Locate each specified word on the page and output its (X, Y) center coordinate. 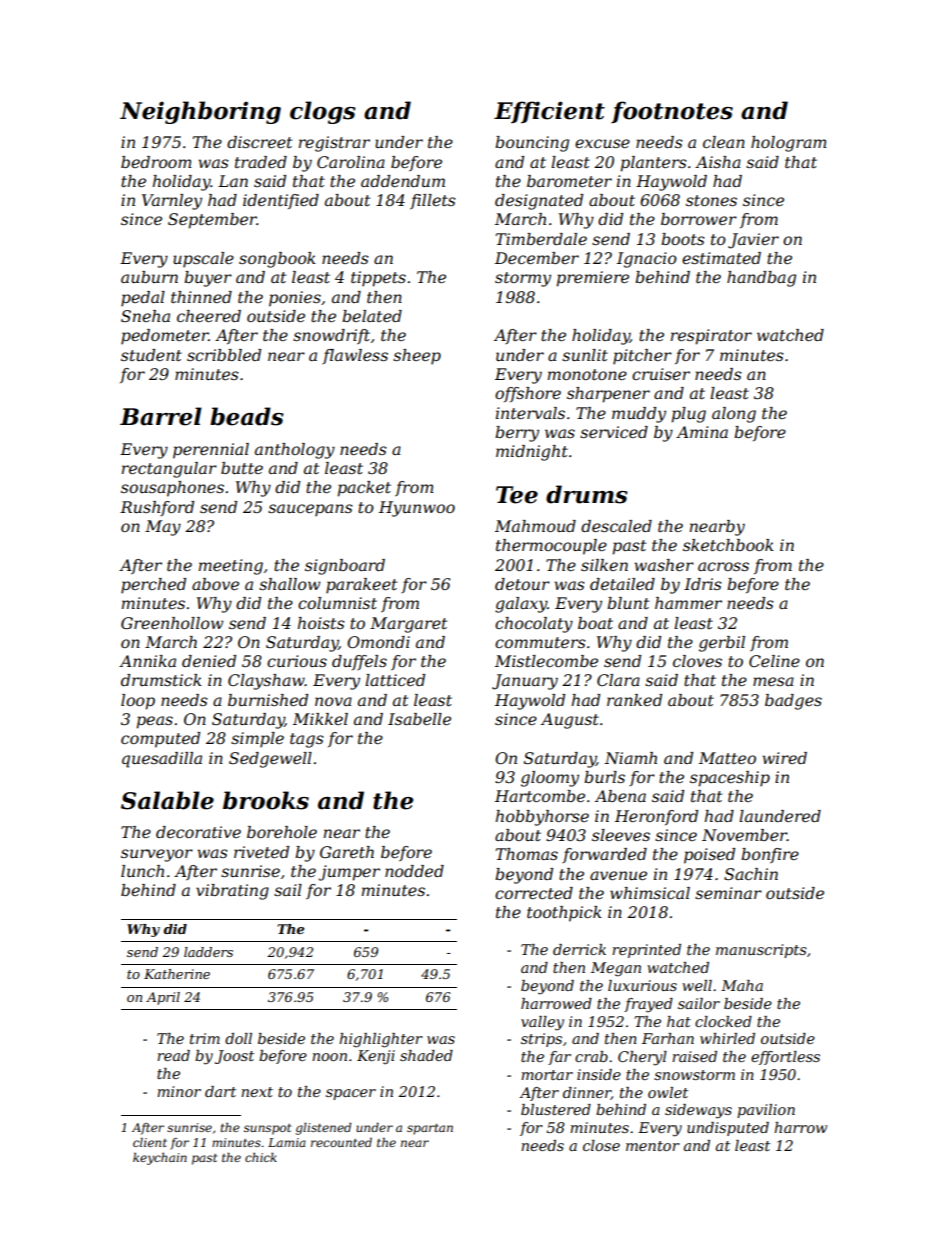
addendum (403, 181)
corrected (534, 893)
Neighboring (200, 112)
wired (785, 758)
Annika (147, 661)
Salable (167, 800)
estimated (721, 258)
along (734, 415)
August (570, 721)
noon (329, 1057)
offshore (528, 394)
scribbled (224, 355)
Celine (774, 661)
